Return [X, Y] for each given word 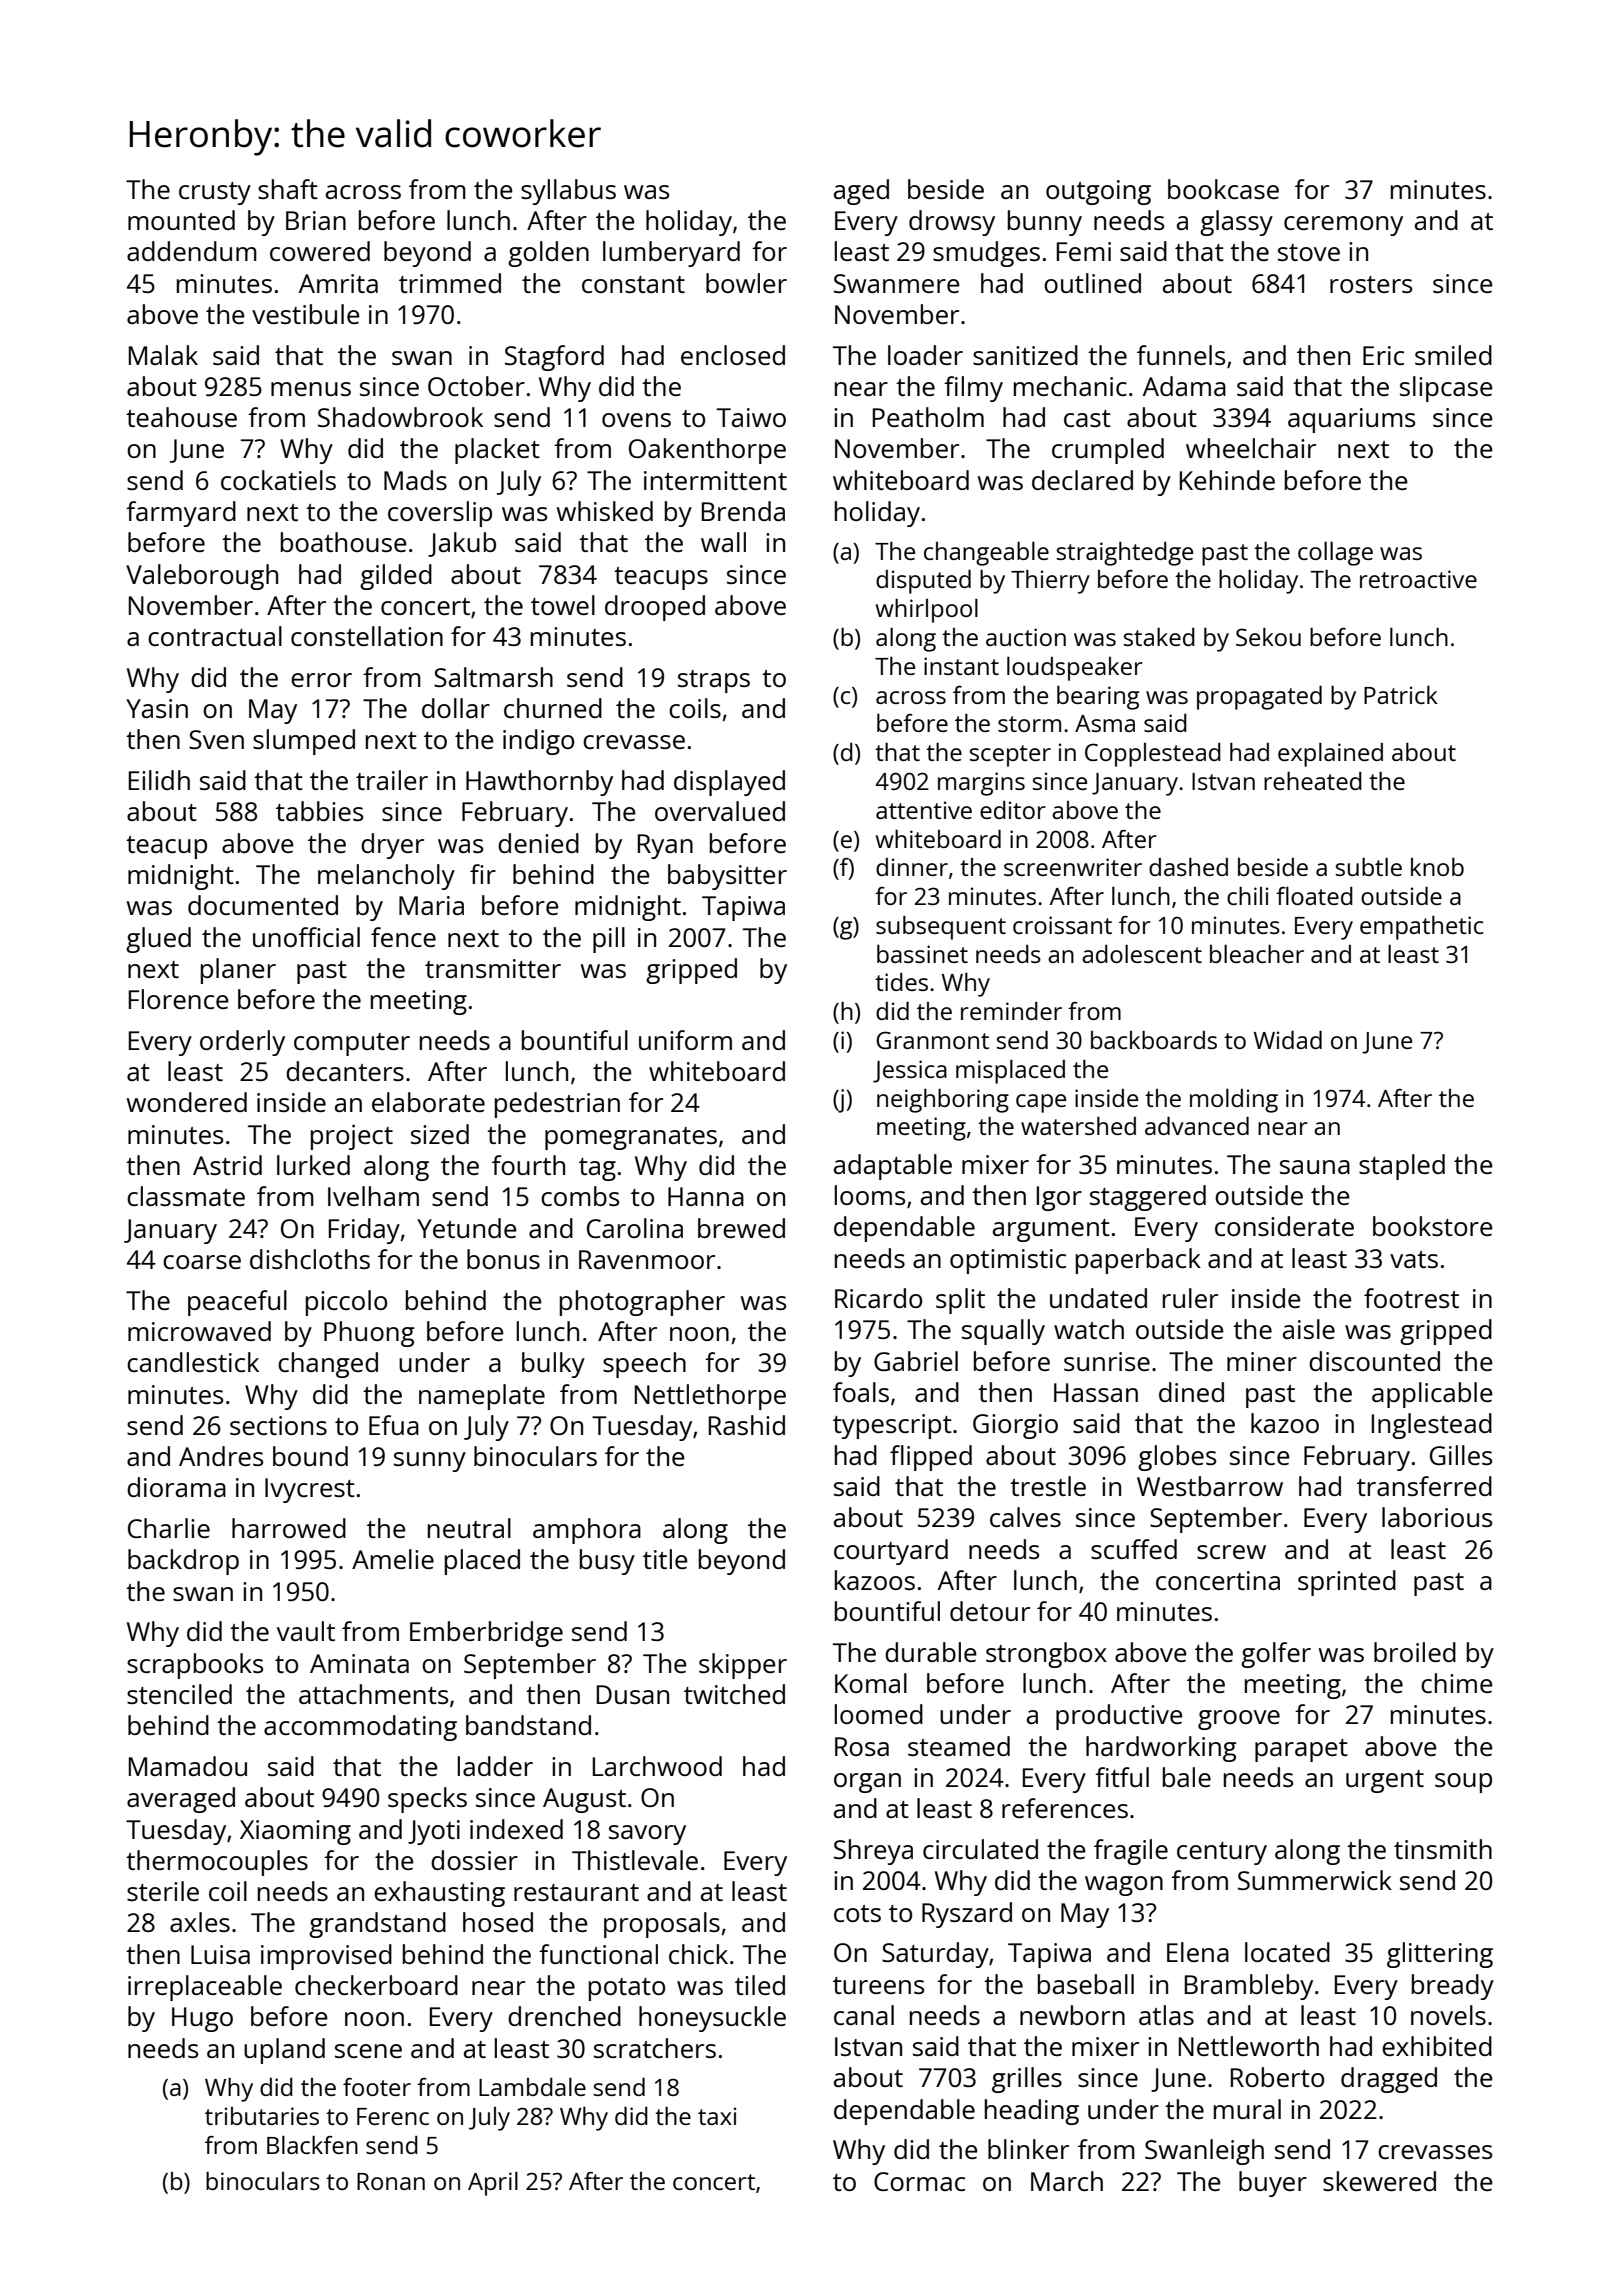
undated [1098, 1298]
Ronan [391, 2181]
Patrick [1401, 695]
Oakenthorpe [707, 451]
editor [1013, 810]
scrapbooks [195, 1666]
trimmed [450, 283]
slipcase [1446, 389]
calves [1025, 1517]
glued [158, 940]
